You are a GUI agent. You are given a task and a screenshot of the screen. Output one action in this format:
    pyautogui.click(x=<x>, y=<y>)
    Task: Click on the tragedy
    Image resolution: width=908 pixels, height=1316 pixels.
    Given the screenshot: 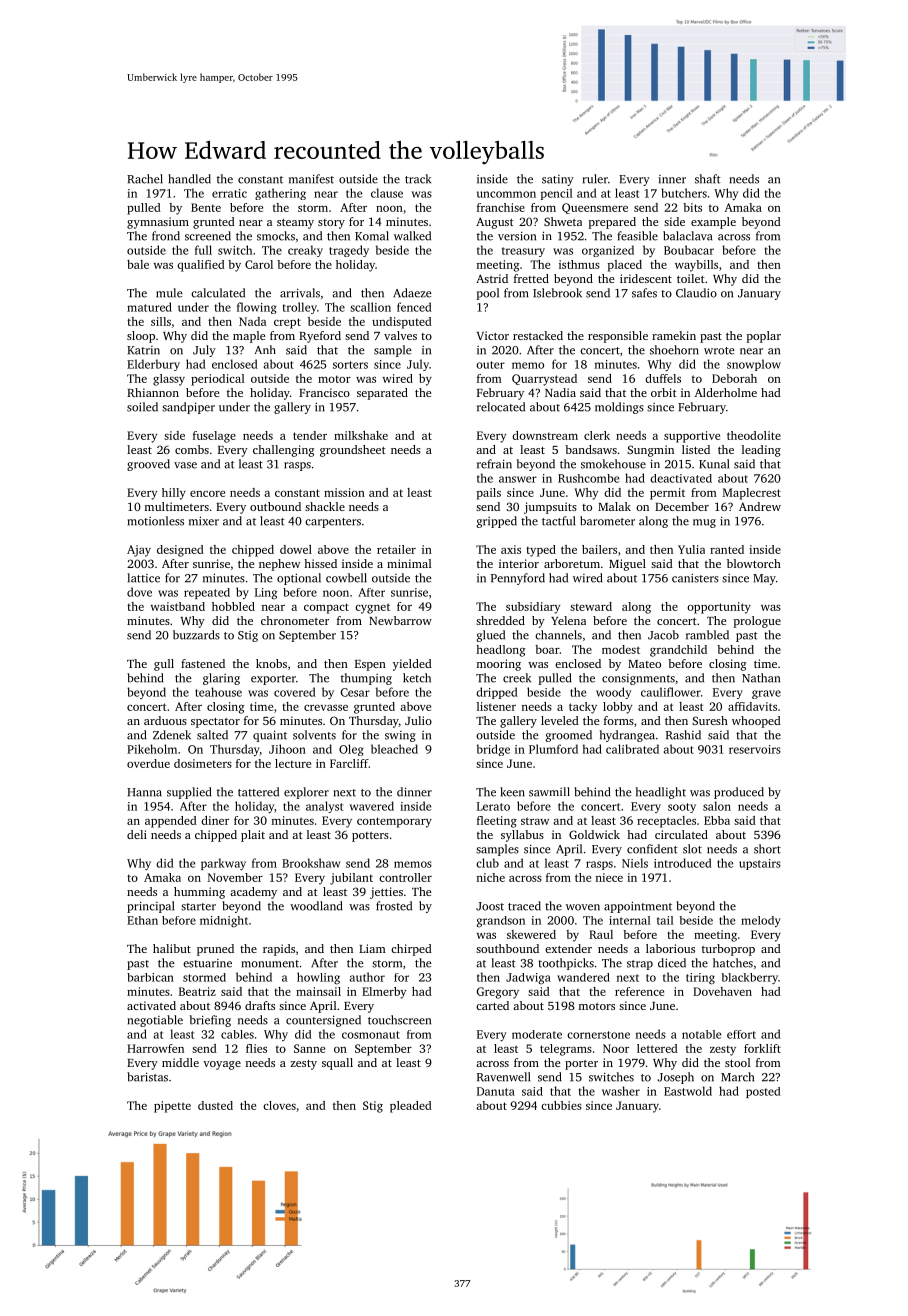 What is the action you would take?
    pyautogui.click(x=349, y=251)
